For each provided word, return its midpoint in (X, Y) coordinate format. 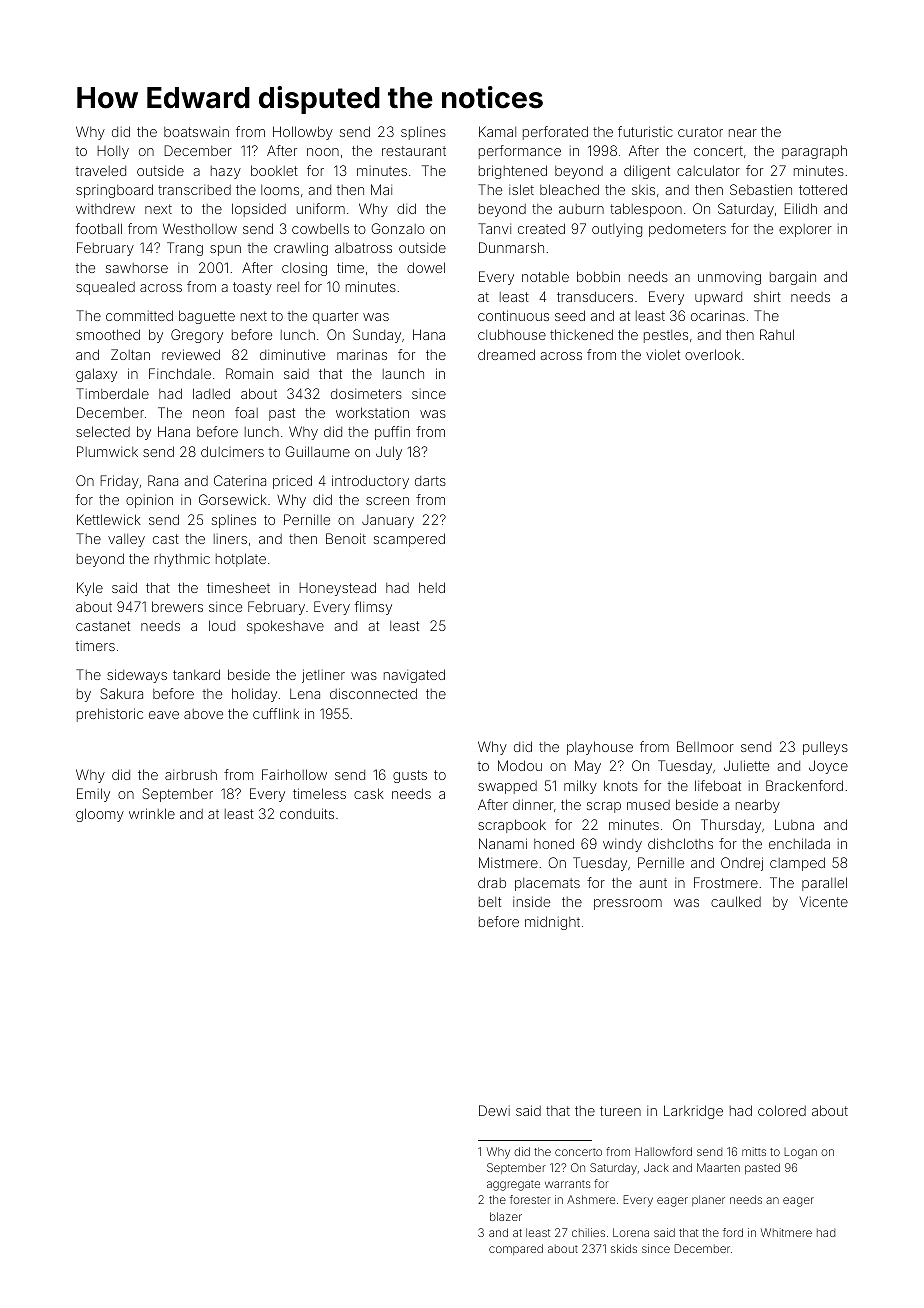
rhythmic (182, 560)
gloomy (100, 815)
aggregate (513, 1185)
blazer (506, 1216)
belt (490, 902)
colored (782, 1110)
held (432, 587)
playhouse (600, 748)
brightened (513, 172)
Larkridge (693, 1112)
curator (700, 132)
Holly (113, 152)
